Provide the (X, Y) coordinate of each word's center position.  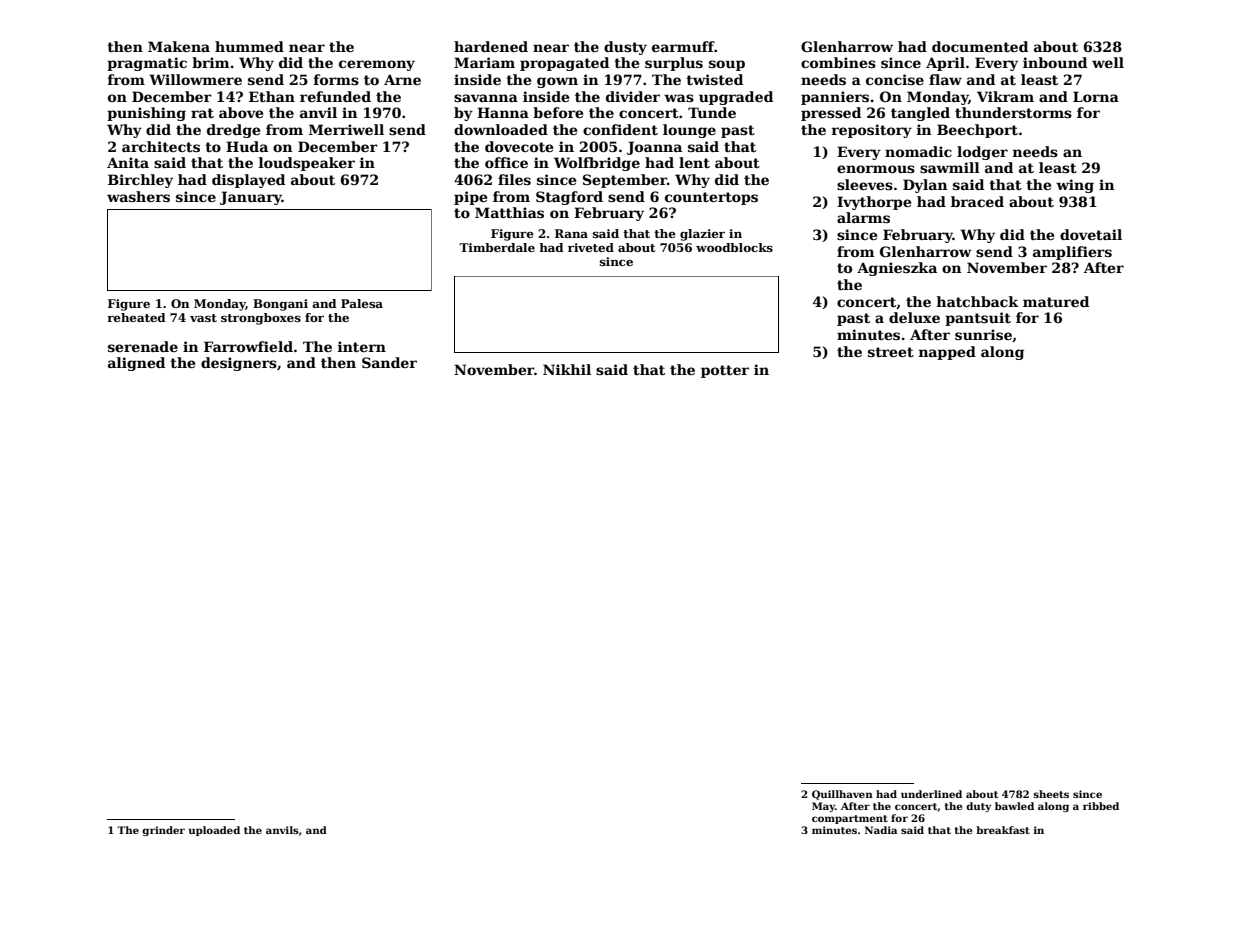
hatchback (978, 301)
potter (725, 371)
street (891, 352)
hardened (491, 46)
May (823, 807)
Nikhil (567, 369)
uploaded (214, 831)
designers (239, 364)
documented (980, 46)
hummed (249, 46)
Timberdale (497, 247)
